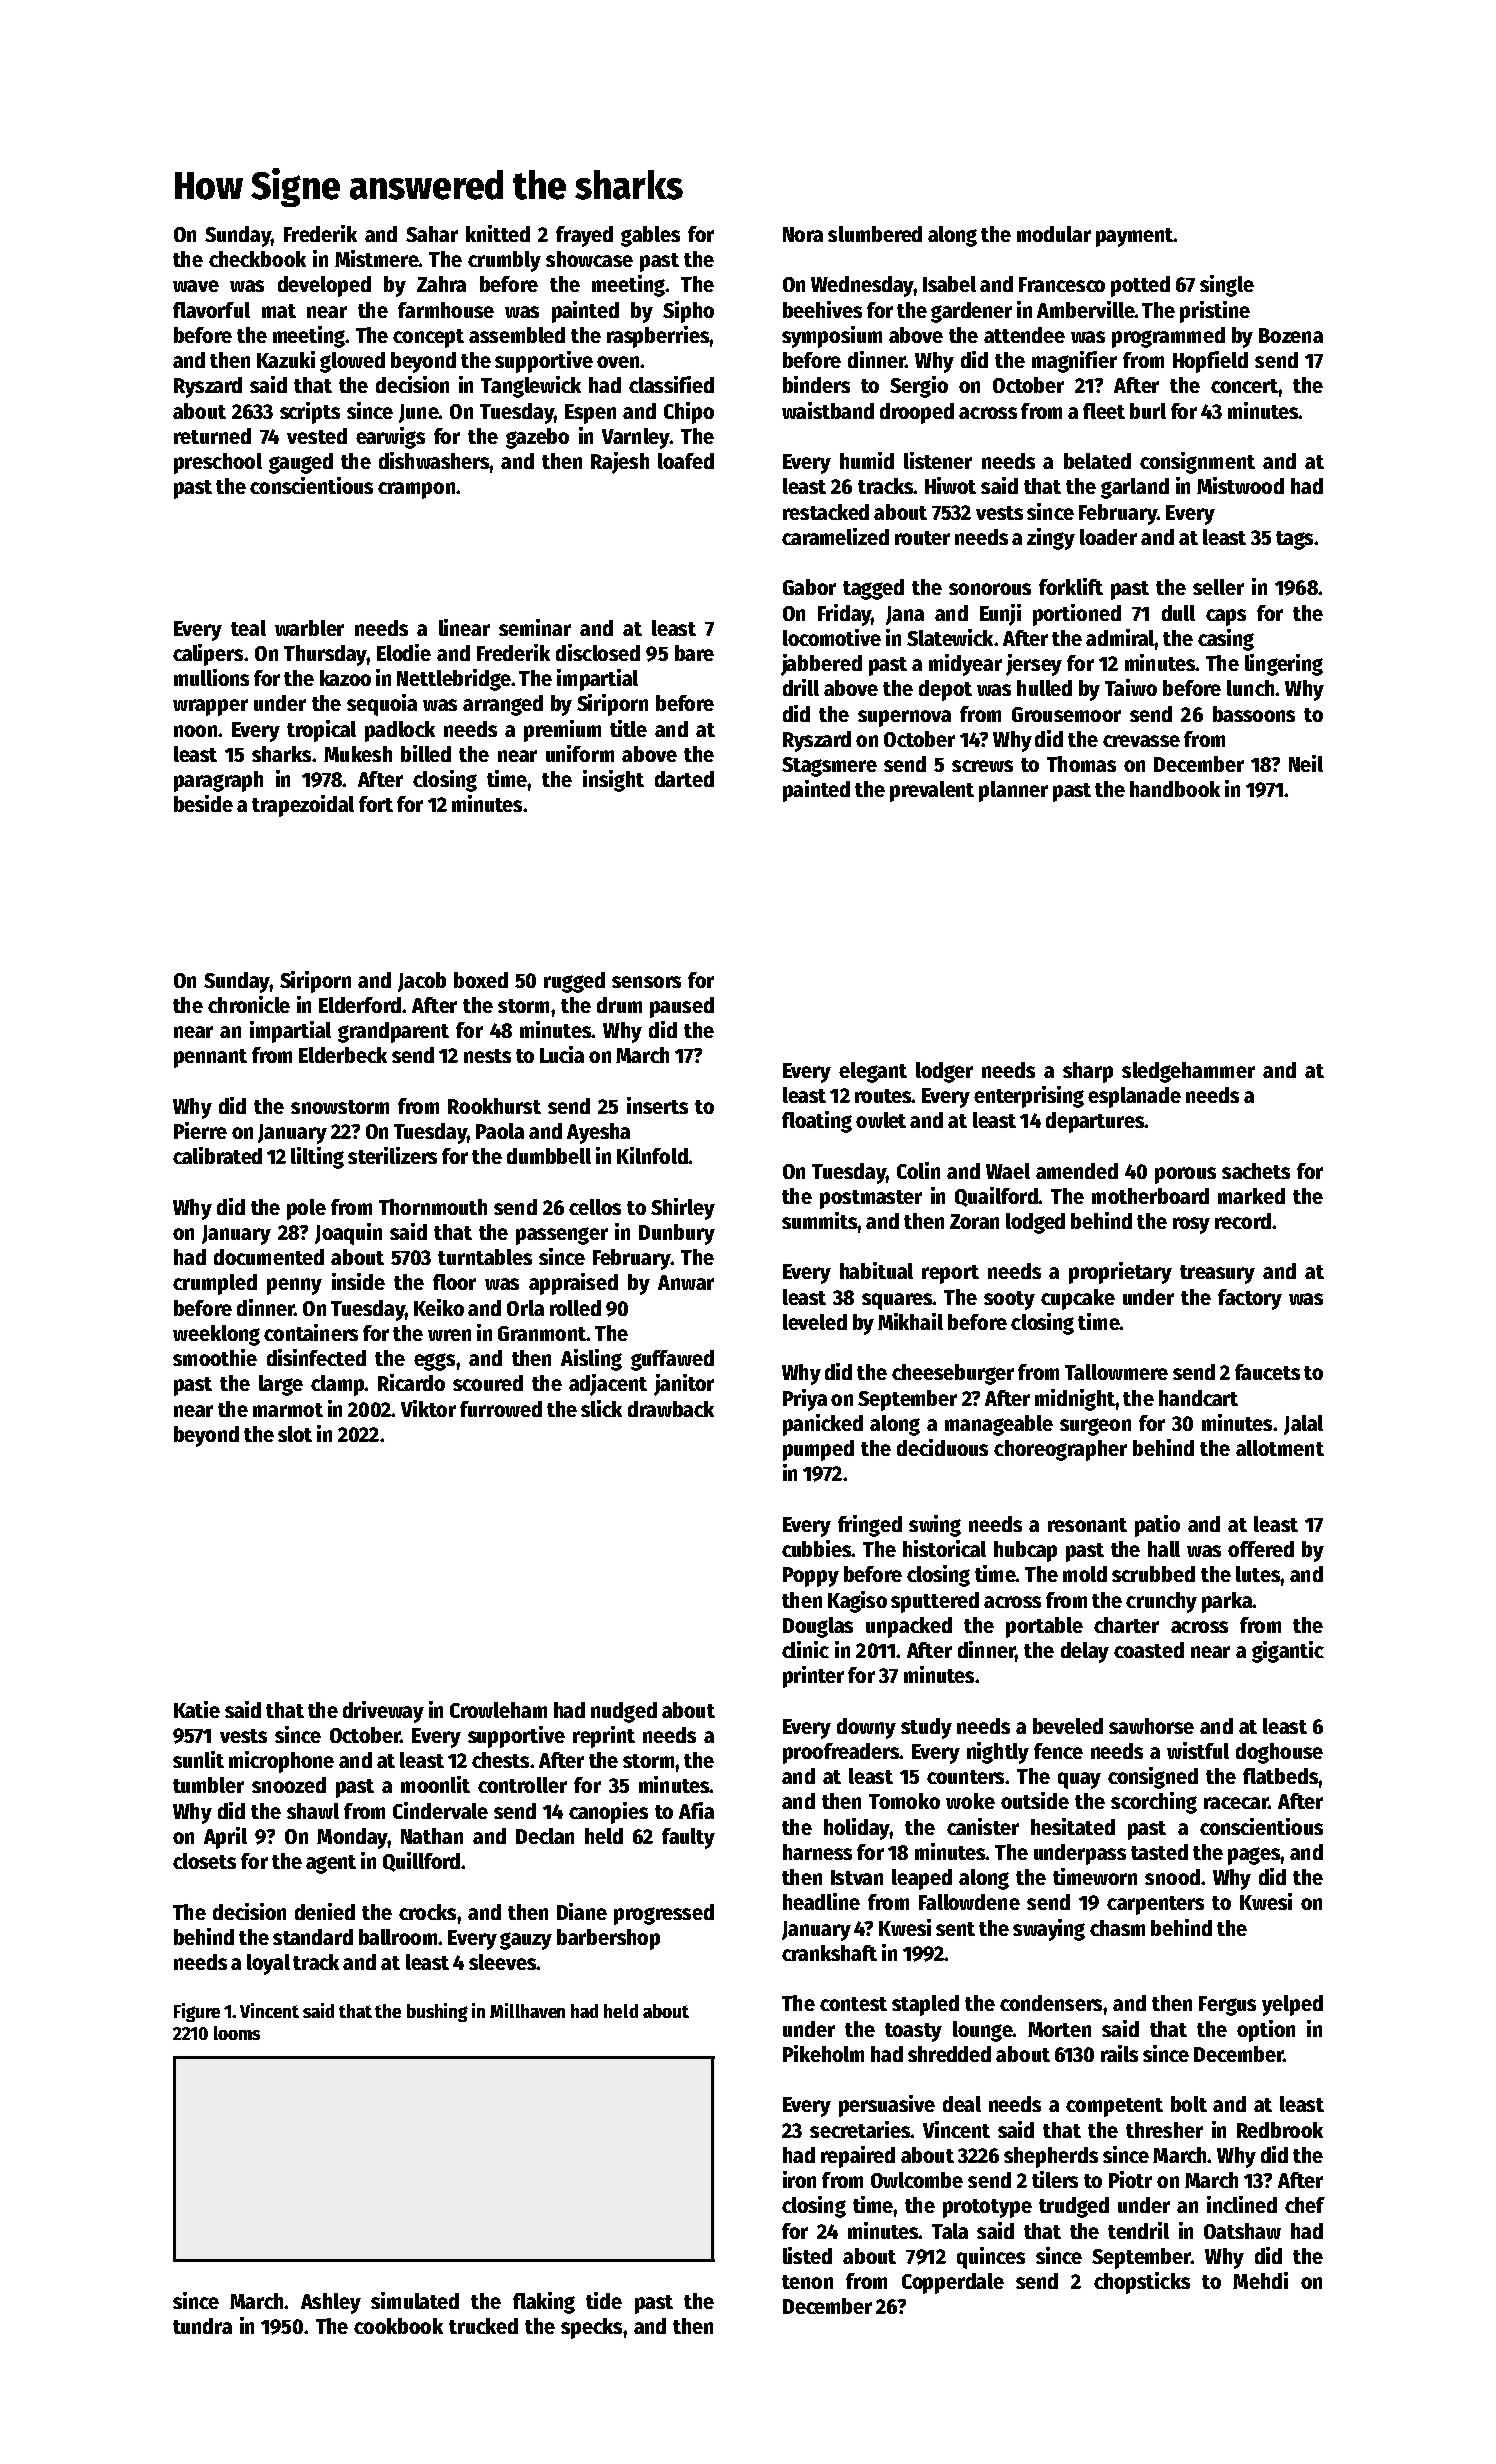  What do you see at coordinates (1291, 335) in the document?
I see `Bozena` at bounding box center [1291, 335].
